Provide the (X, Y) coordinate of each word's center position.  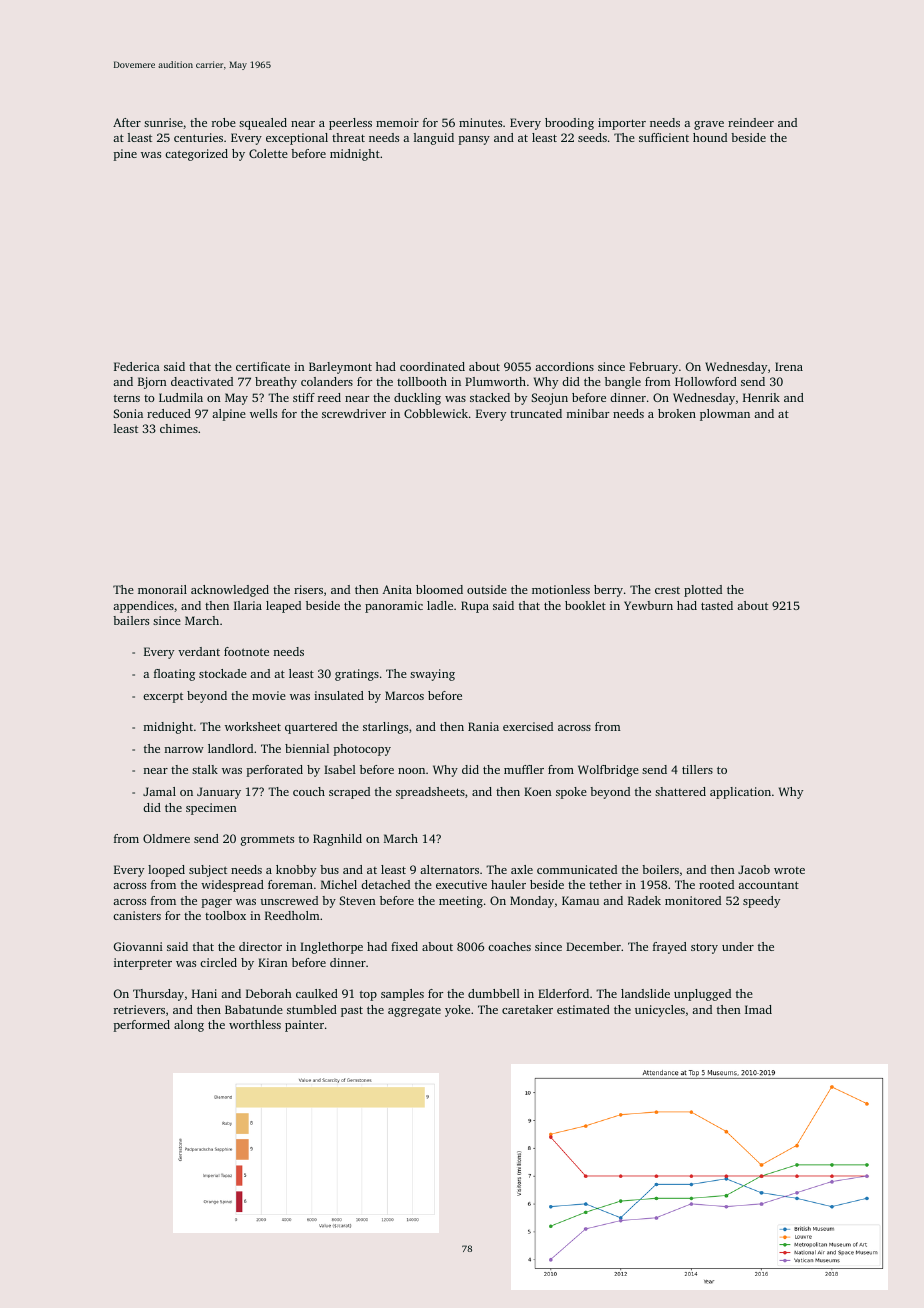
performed (142, 1026)
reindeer (751, 122)
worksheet (253, 726)
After (127, 122)
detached (385, 884)
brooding (569, 124)
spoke (571, 793)
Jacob (754, 869)
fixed (404, 946)
